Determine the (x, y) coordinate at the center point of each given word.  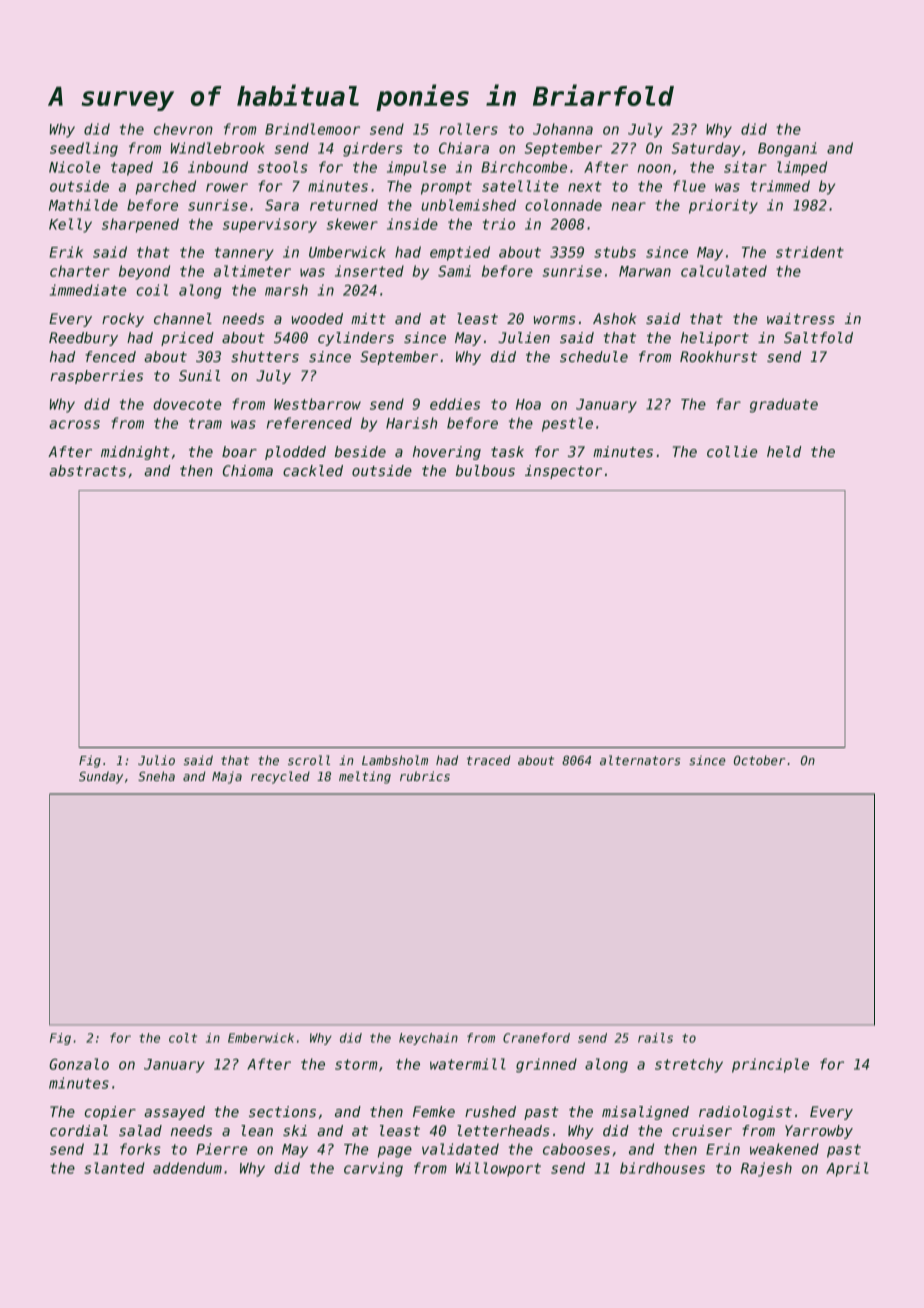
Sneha (156, 776)
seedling (84, 149)
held (784, 451)
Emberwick (261, 1038)
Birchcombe (524, 167)
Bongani (787, 149)
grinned (546, 1065)
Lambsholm (395, 760)
